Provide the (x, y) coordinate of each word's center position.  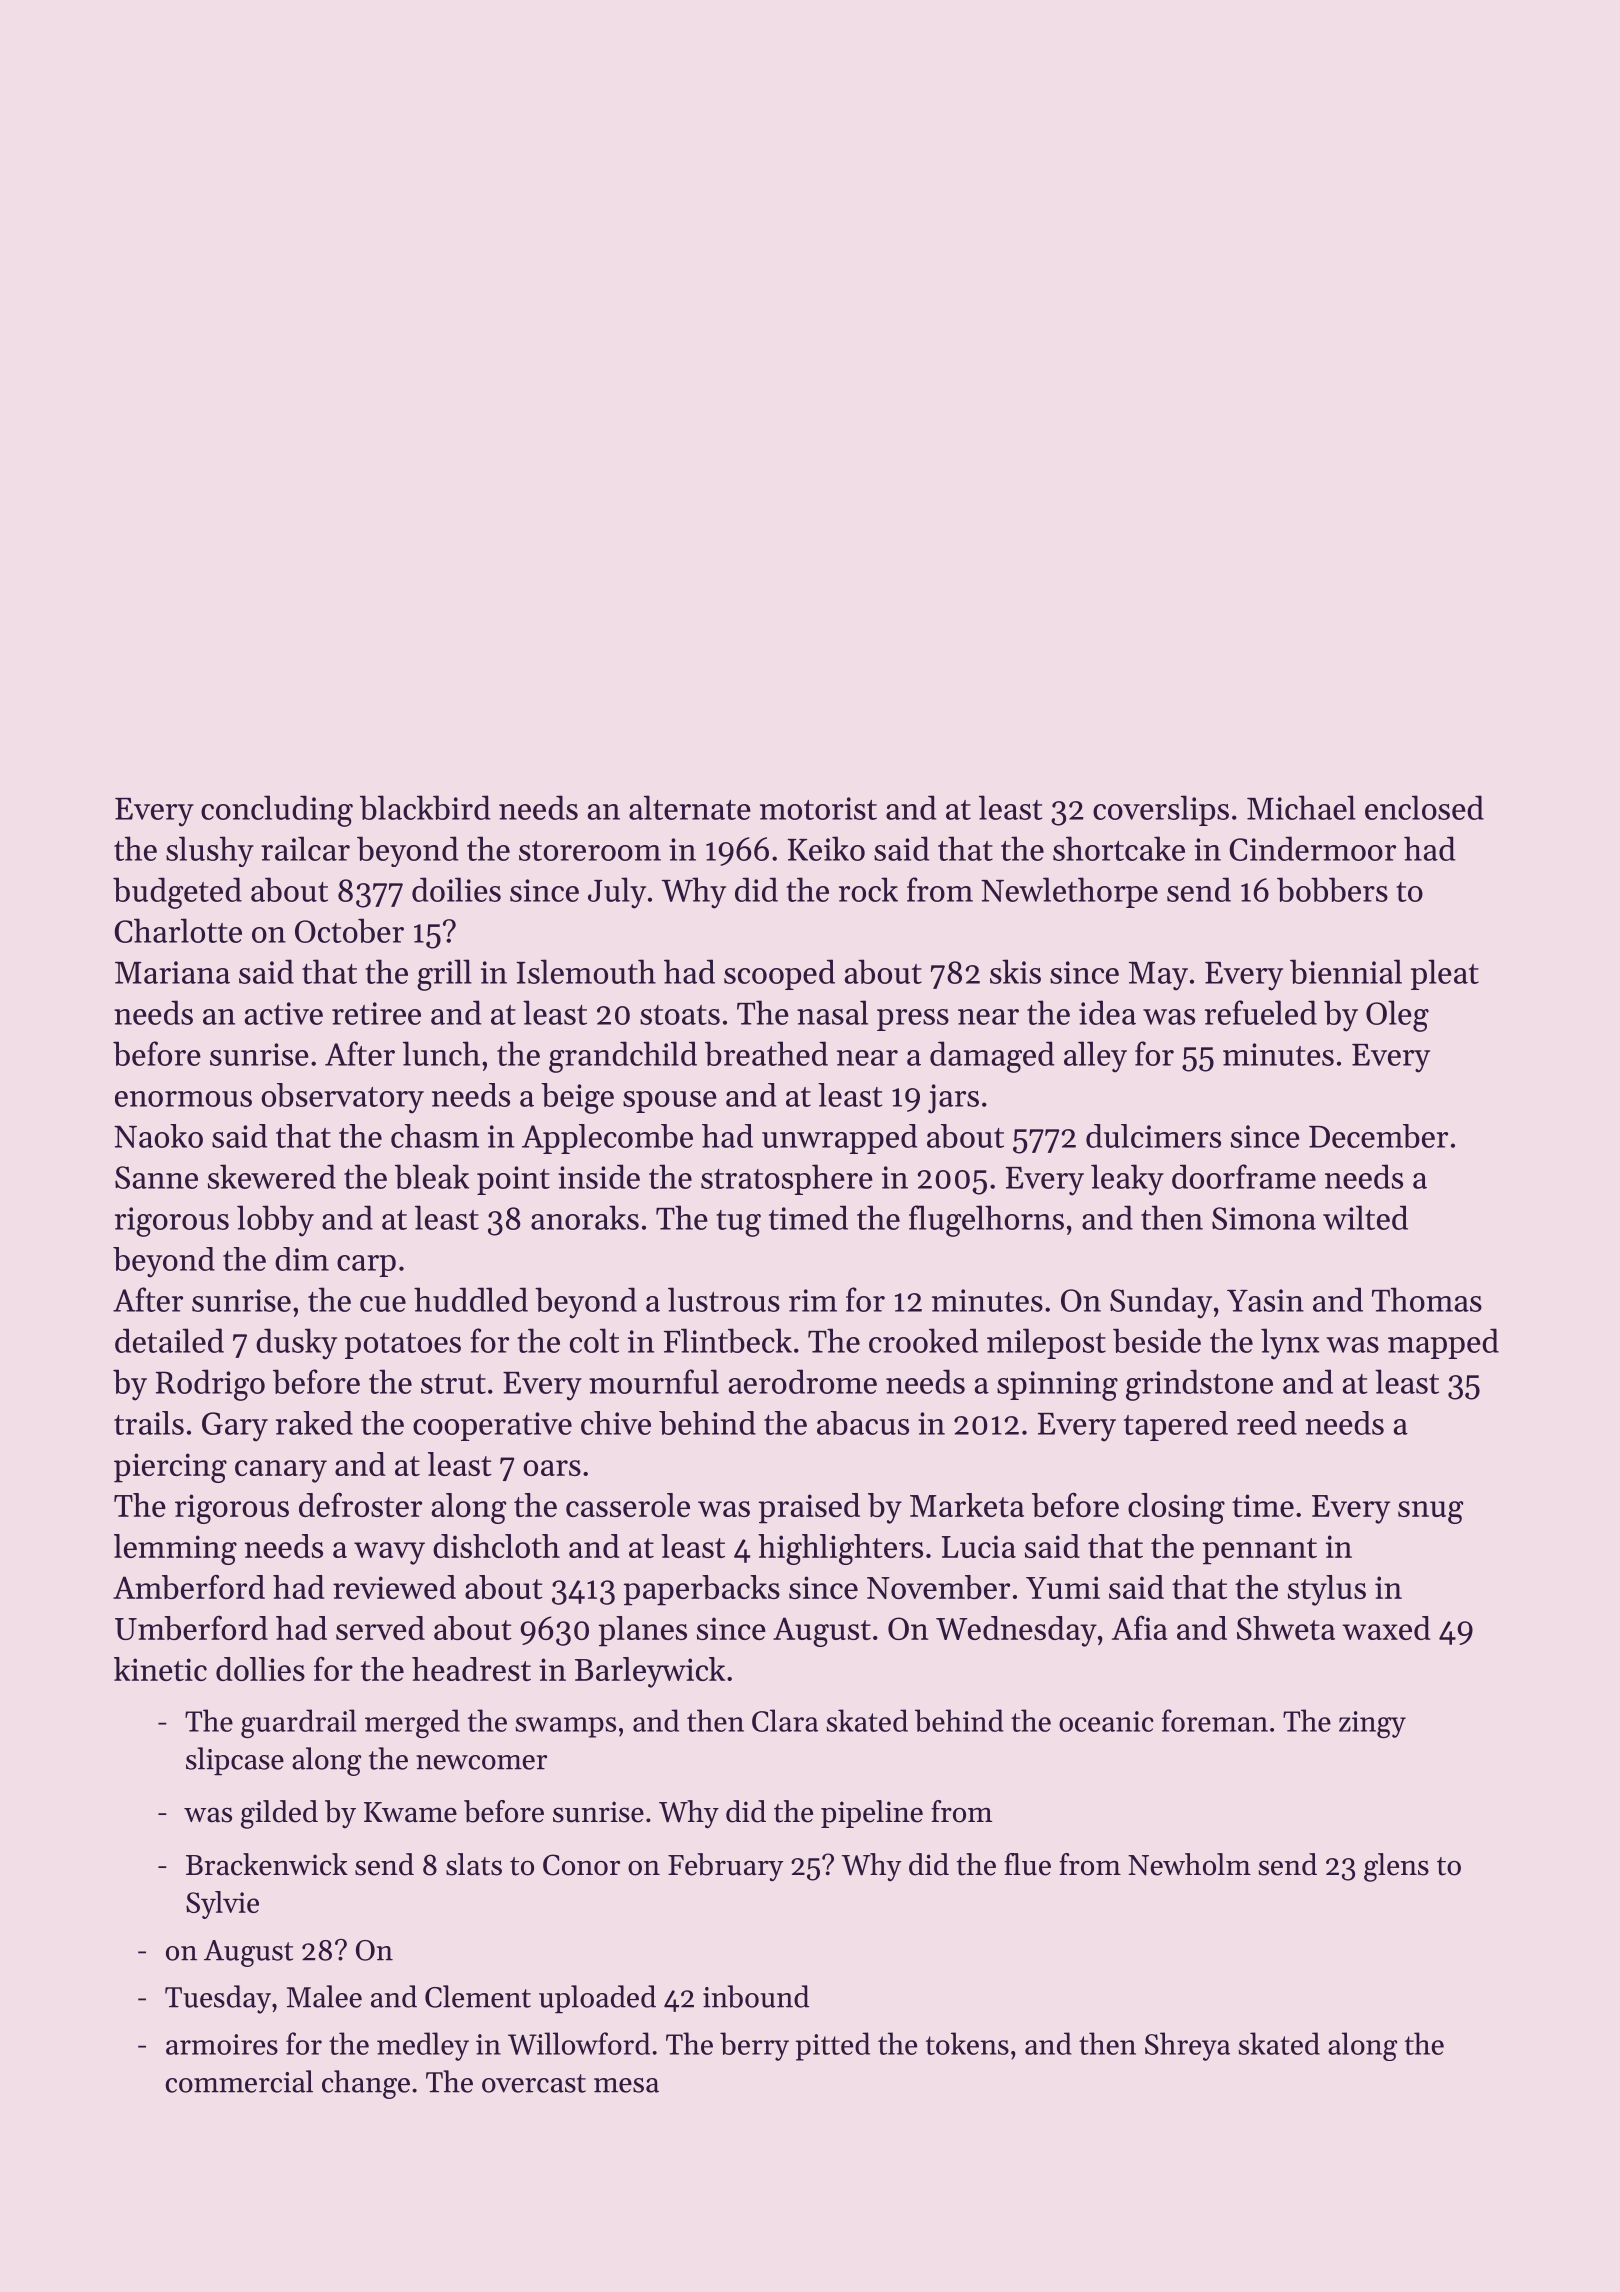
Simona (1264, 1218)
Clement (478, 1996)
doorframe (1244, 1176)
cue (383, 1304)
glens (1396, 1867)
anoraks (585, 1217)
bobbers (1332, 889)
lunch (441, 1053)
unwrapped (840, 1139)
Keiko (826, 848)
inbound (756, 1996)
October (349, 930)
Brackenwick (267, 1864)
